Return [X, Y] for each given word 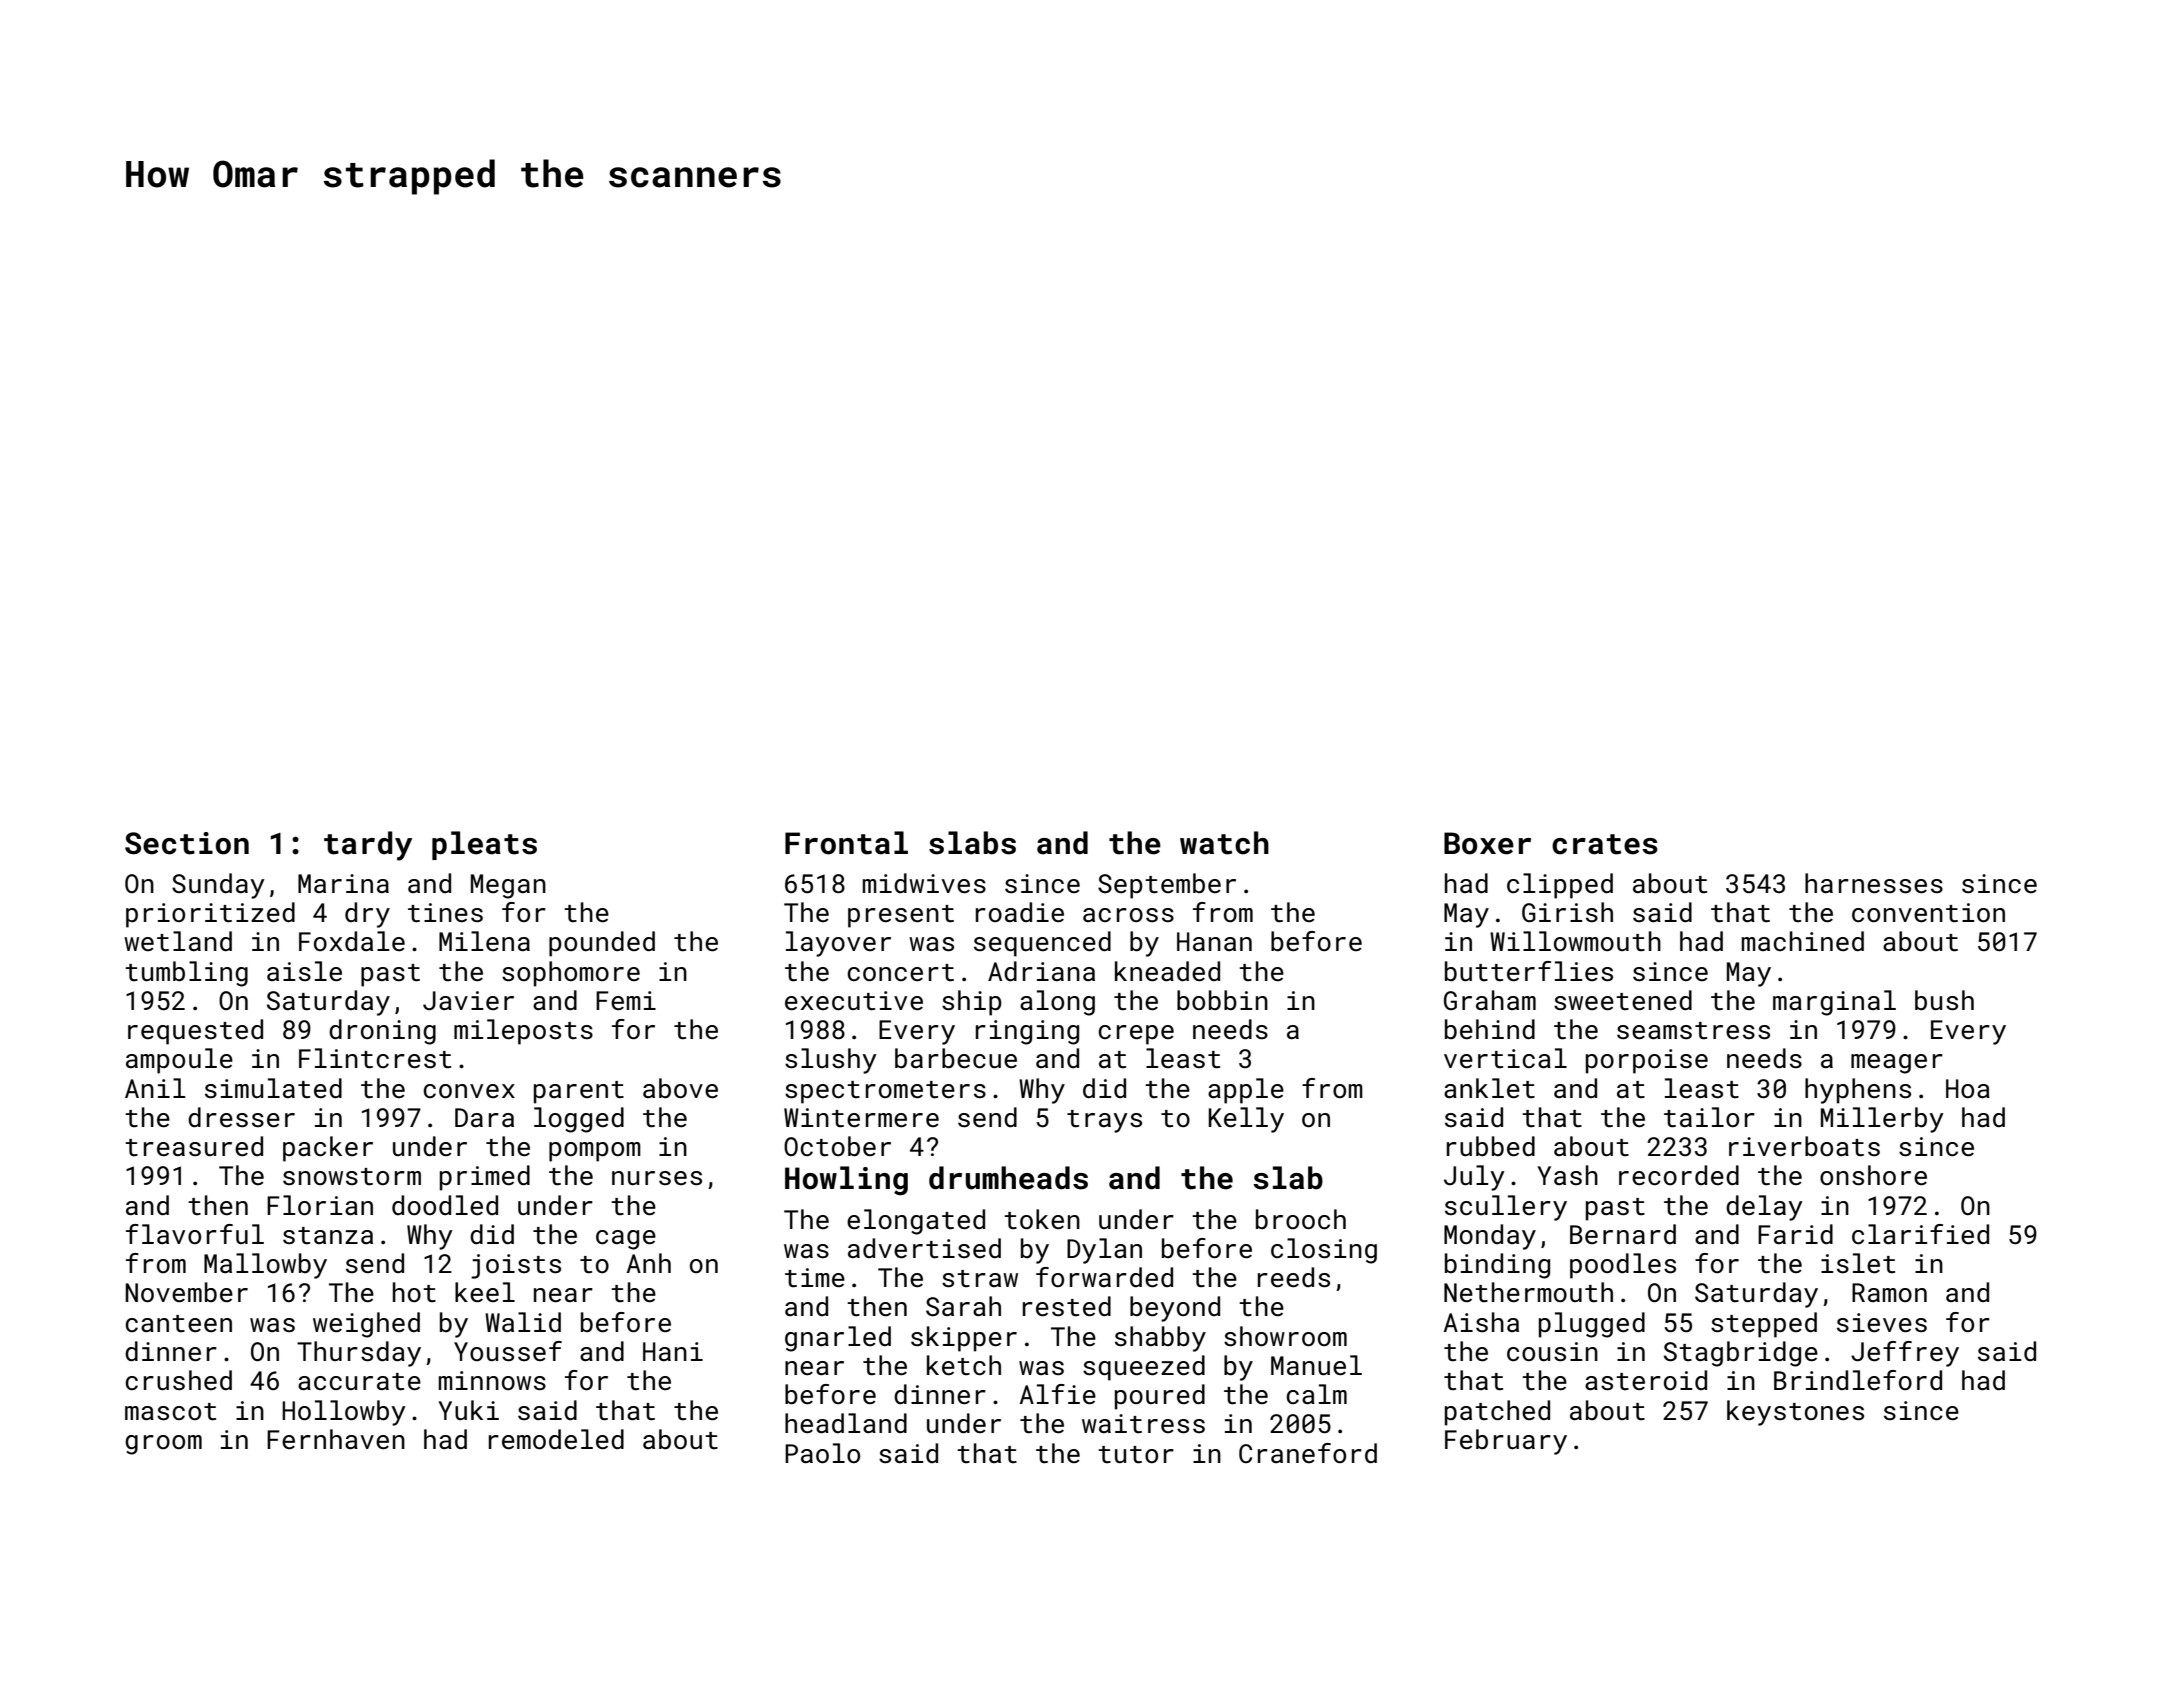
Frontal [846, 843]
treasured [194, 1146]
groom [163, 1445]
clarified [1920, 1234]
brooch [1301, 1219]
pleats [484, 845]
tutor [1136, 1455]
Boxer [1487, 843]
